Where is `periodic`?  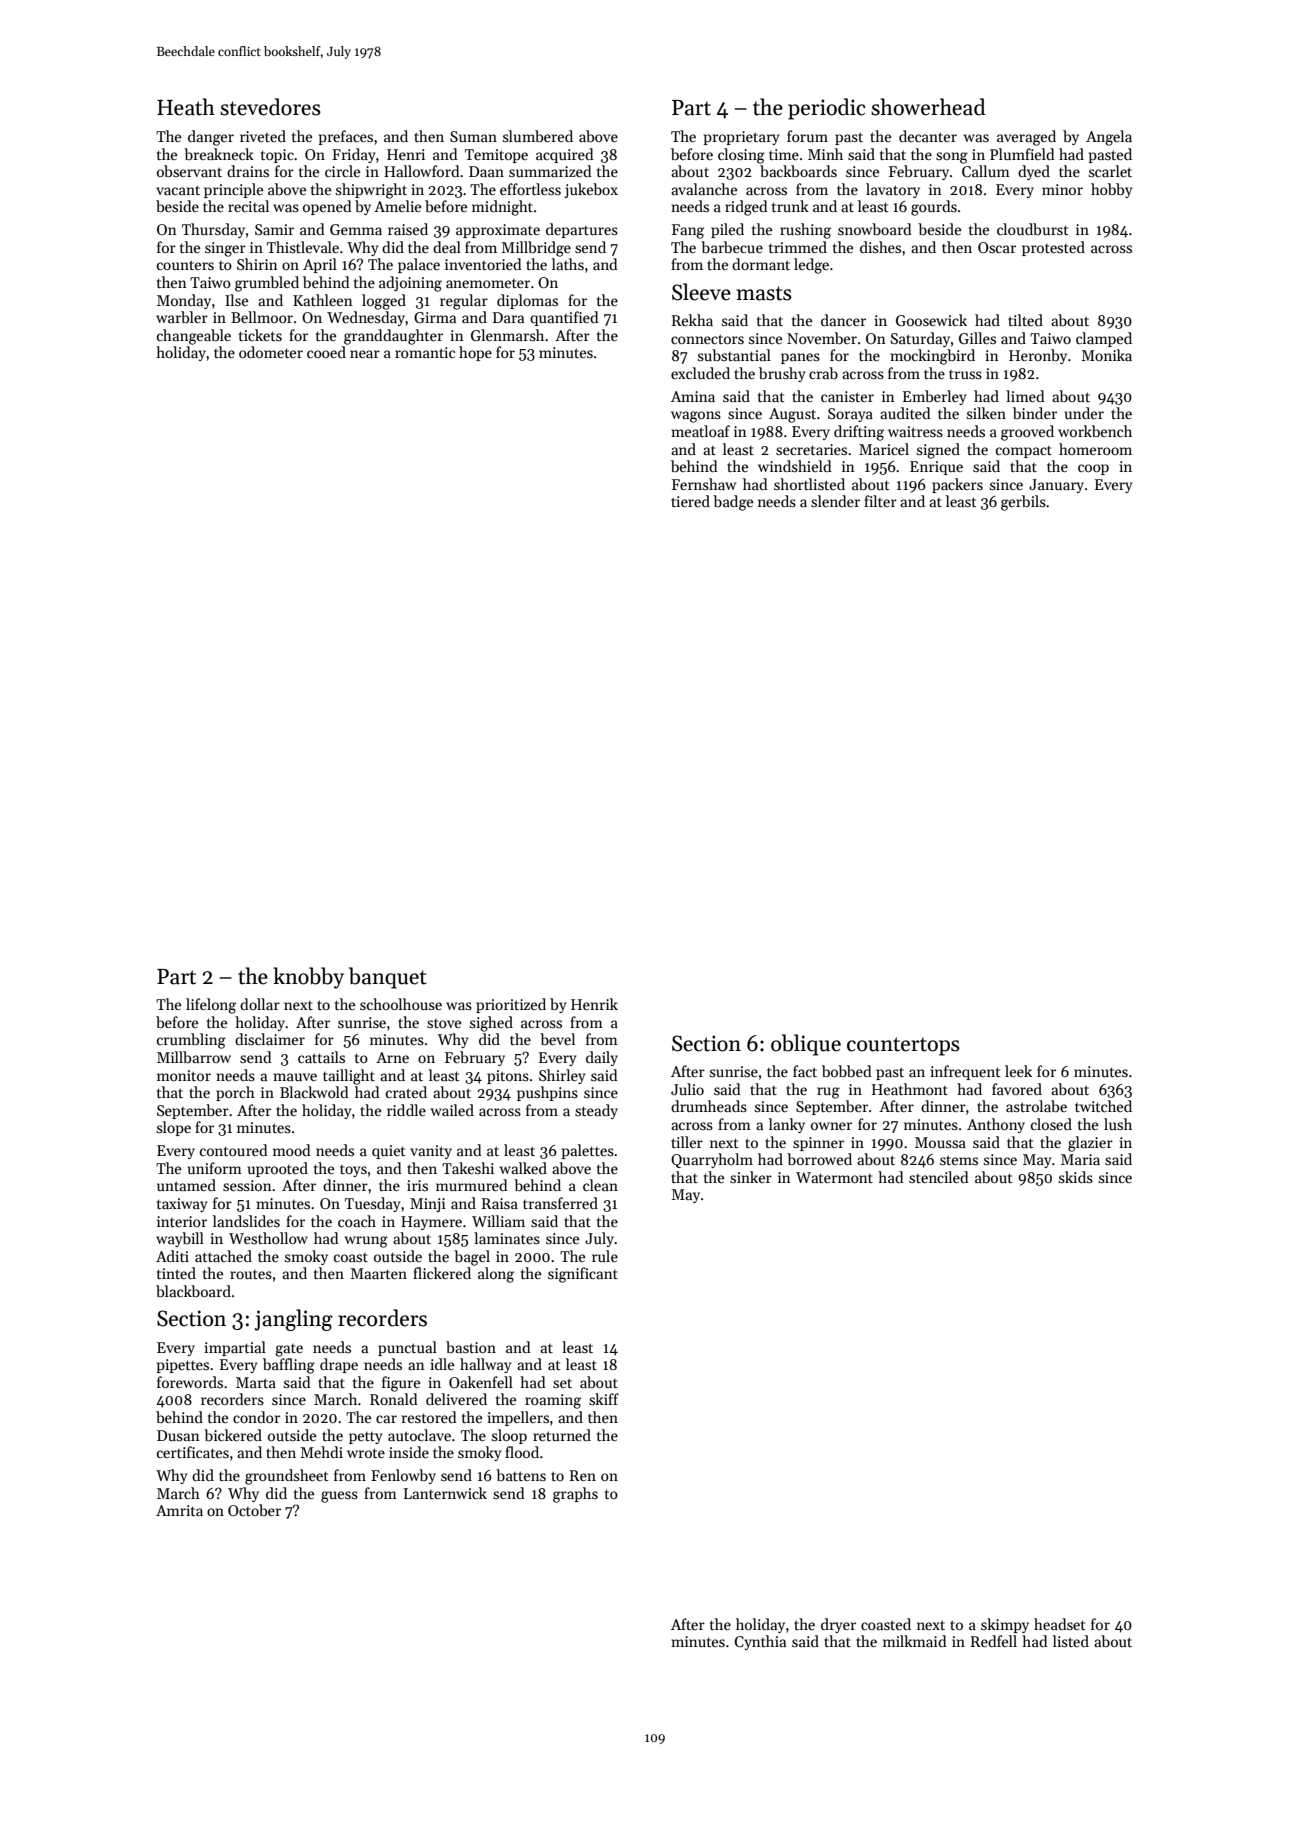
periodic is located at coordinates (826, 109).
